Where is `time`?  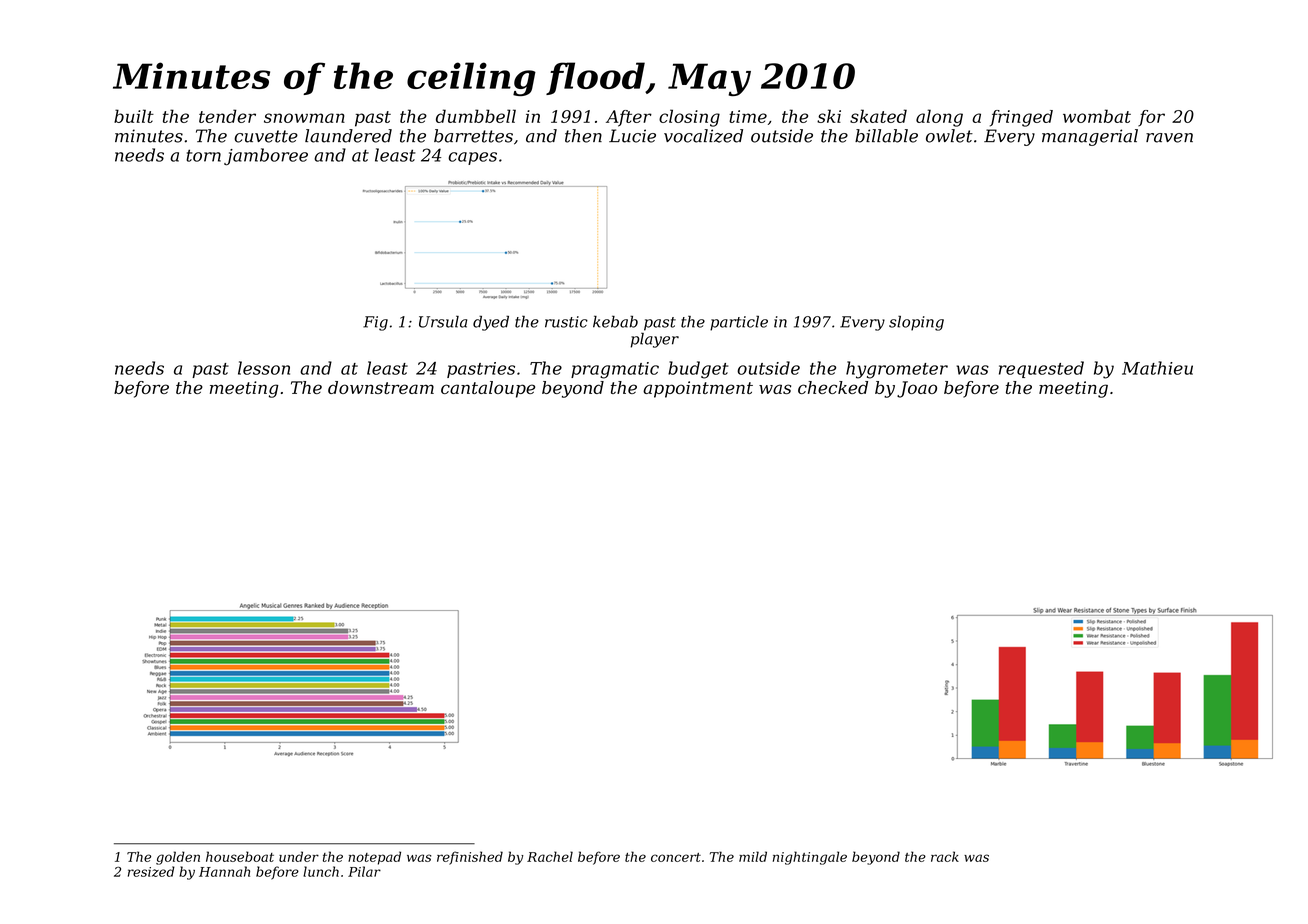 time is located at coordinates (748, 116).
